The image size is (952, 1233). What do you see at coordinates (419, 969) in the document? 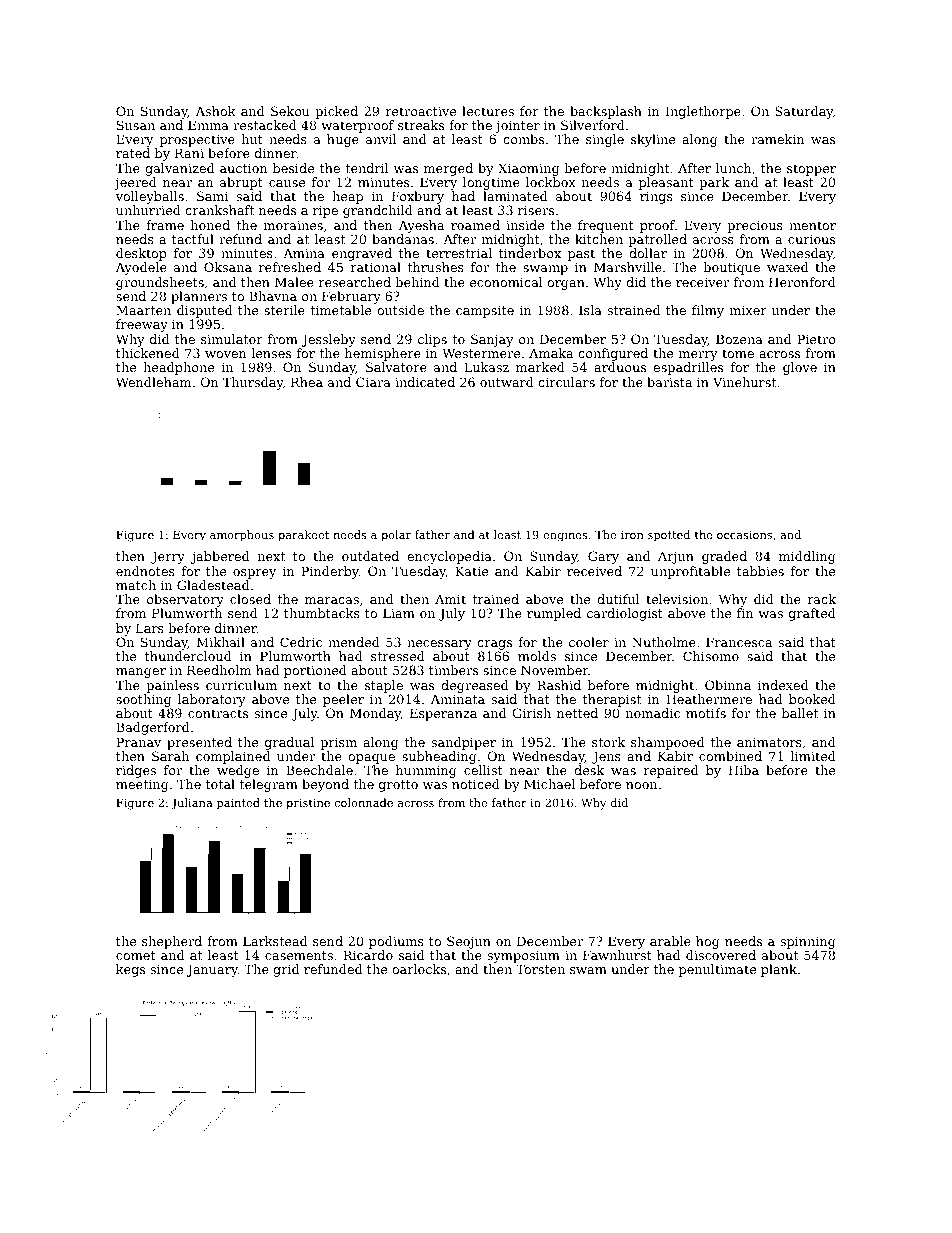
I see `oarlocks` at bounding box center [419, 969].
